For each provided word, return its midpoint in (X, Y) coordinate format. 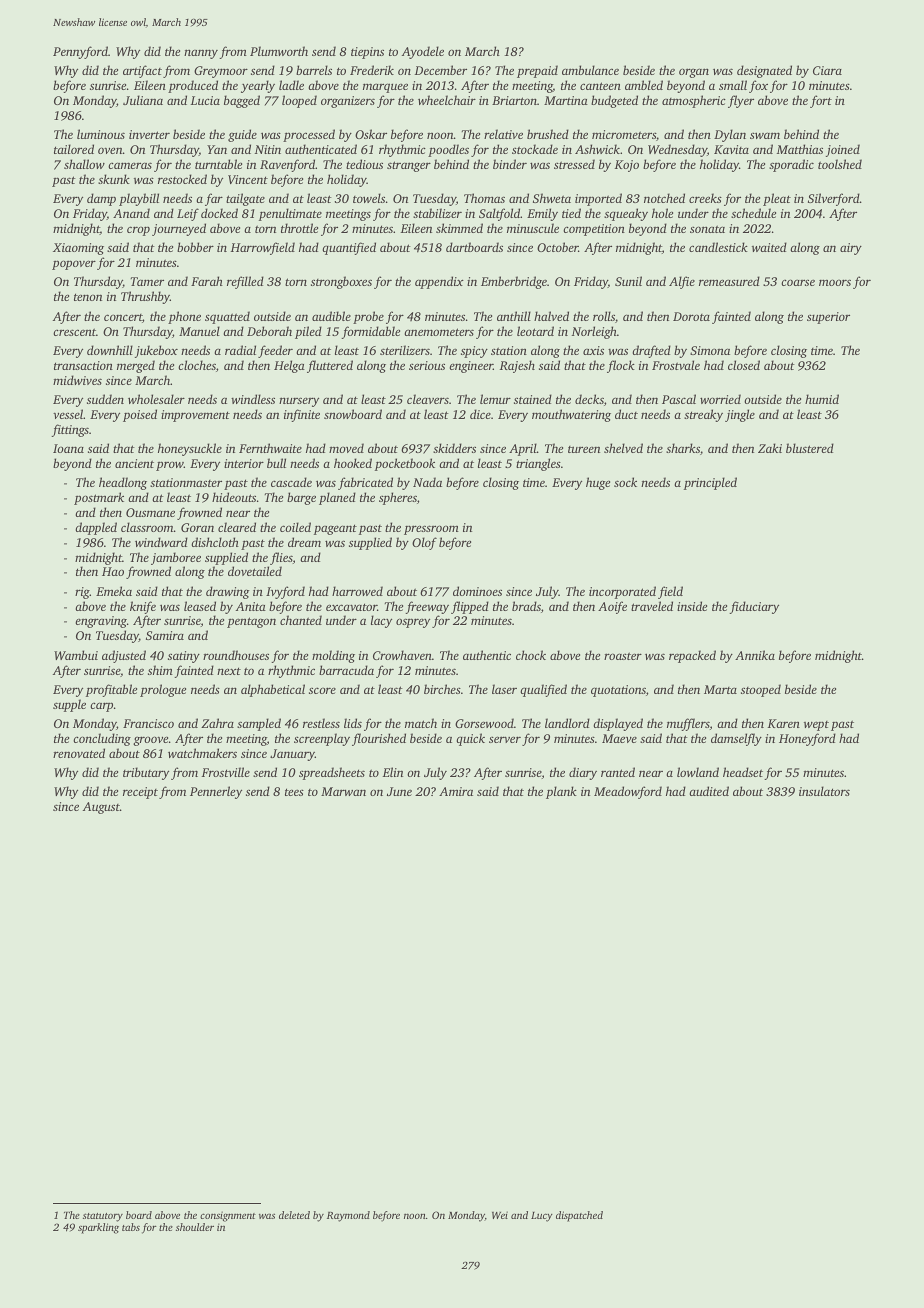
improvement (195, 416)
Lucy (542, 1217)
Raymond (348, 1216)
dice (480, 414)
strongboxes (341, 282)
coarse (798, 282)
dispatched (579, 1216)
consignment (228, 1216)
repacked (692, 656)
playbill (139, 199)
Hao (113, 571)
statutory (103, 1217)
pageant (335, 529)
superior (828, 318)
